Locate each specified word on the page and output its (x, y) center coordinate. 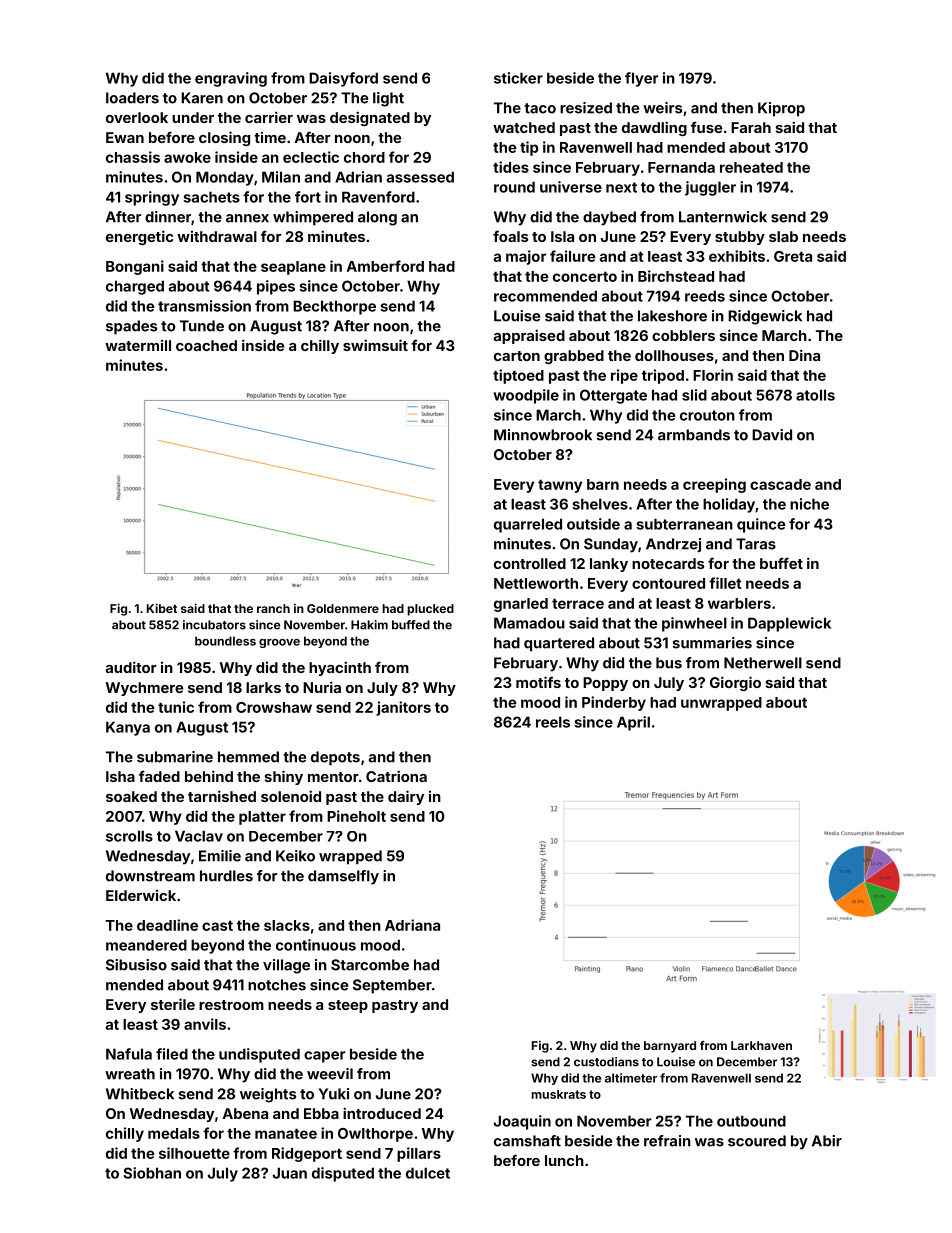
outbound (751, 1121)
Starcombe (370, 965)
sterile (173, 1004)
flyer (642, 79)
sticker (518, 78)
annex (247, 218)
